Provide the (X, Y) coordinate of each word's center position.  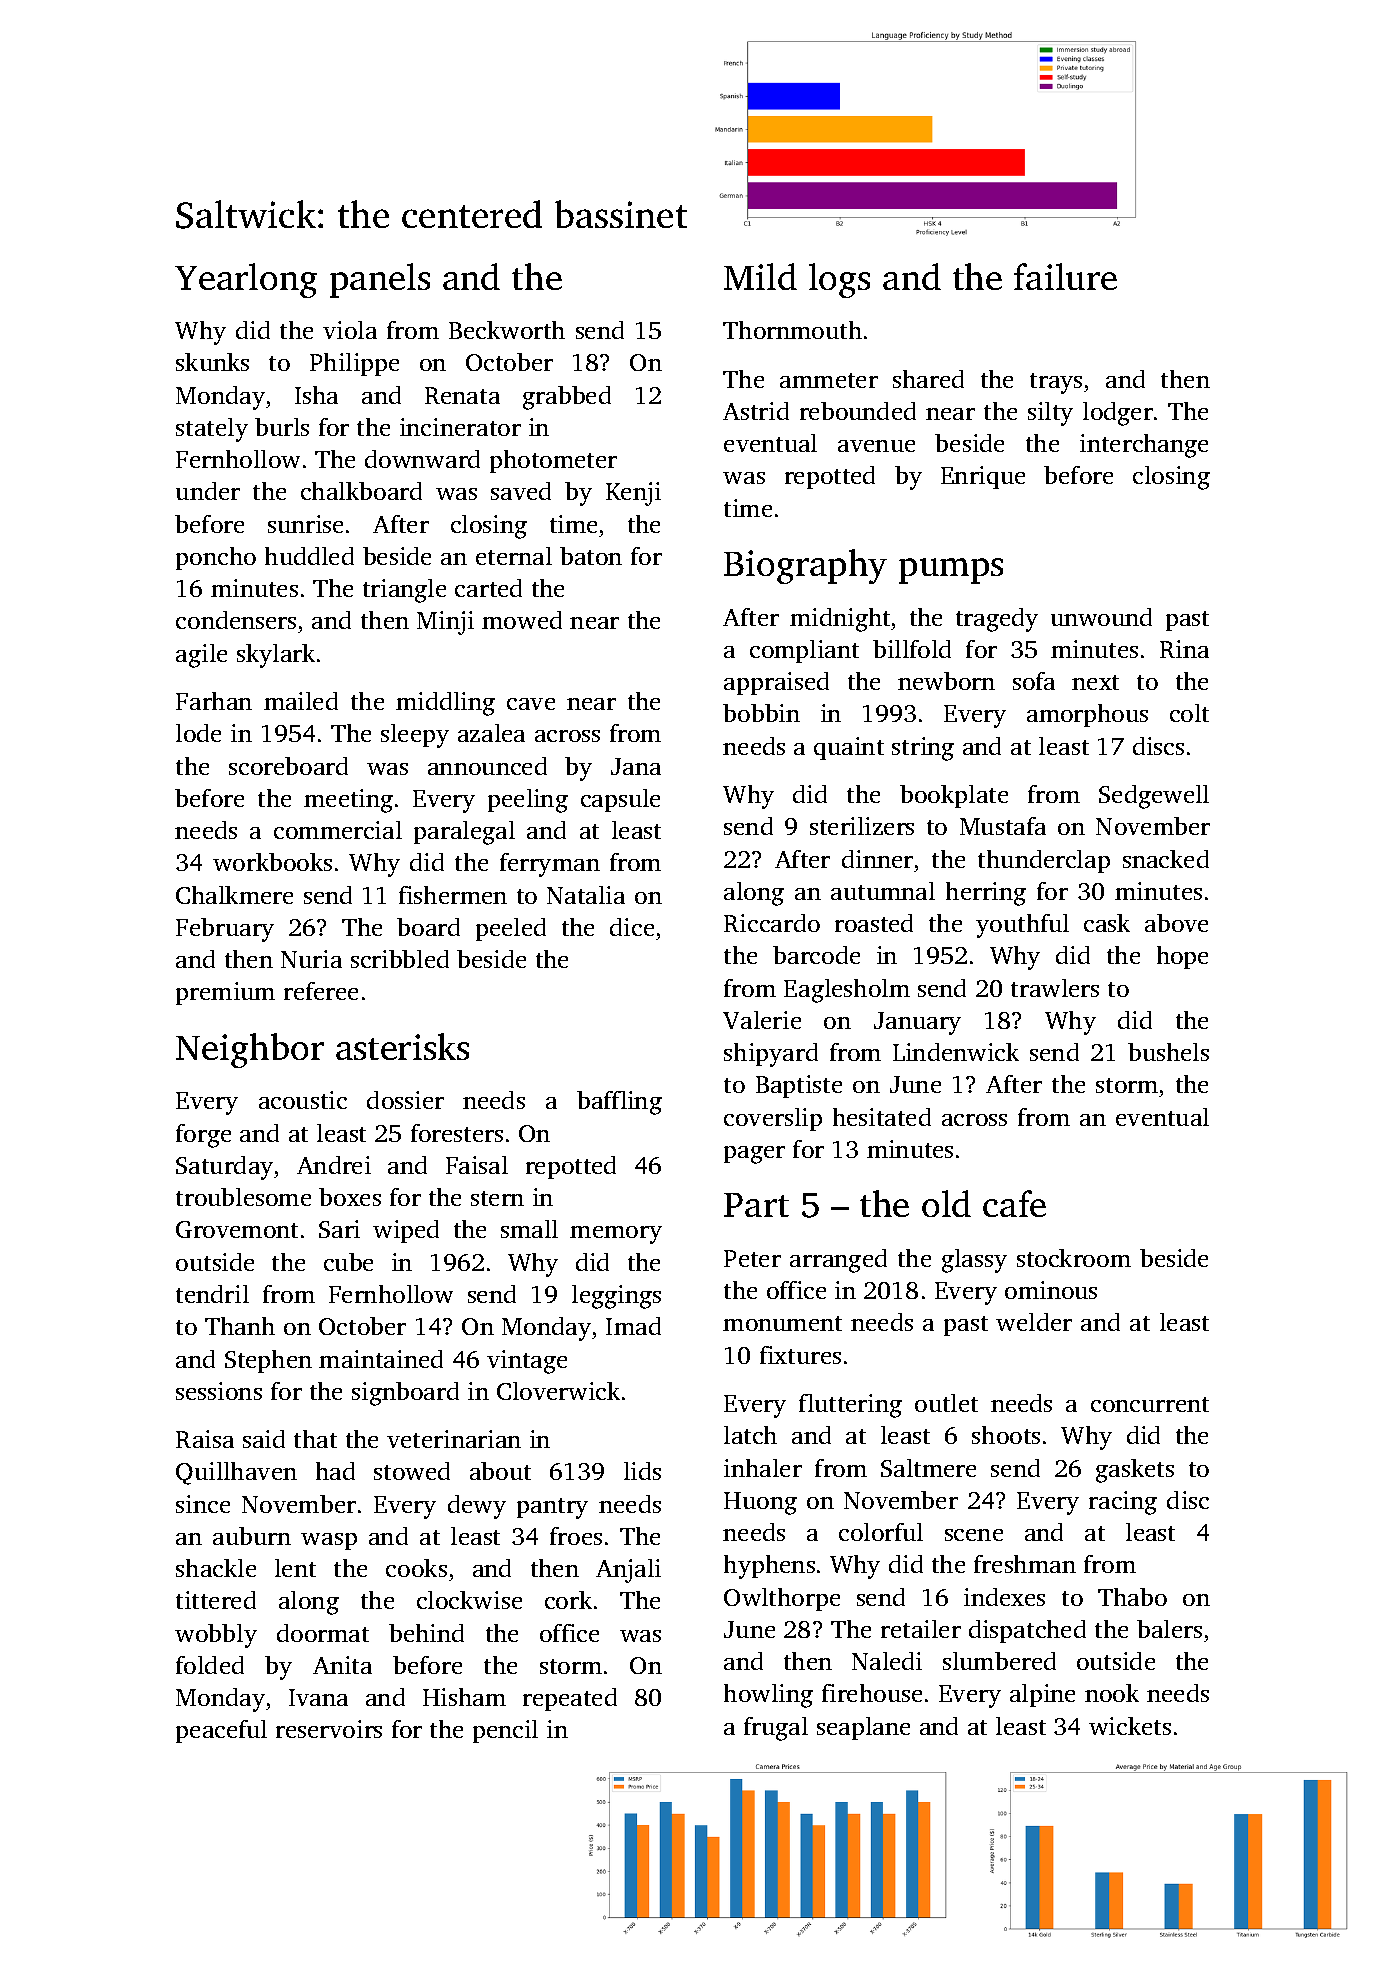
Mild (760, 276)
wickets (1130, 1726)
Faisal (477, 1165)
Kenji (633, 494)
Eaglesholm (847, 991)
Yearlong (246, 280)
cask (1107, 923)
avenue (876, 446)
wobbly (216, 1636)
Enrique (983, 477)
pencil (505, 1731)
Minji (445, 623)
